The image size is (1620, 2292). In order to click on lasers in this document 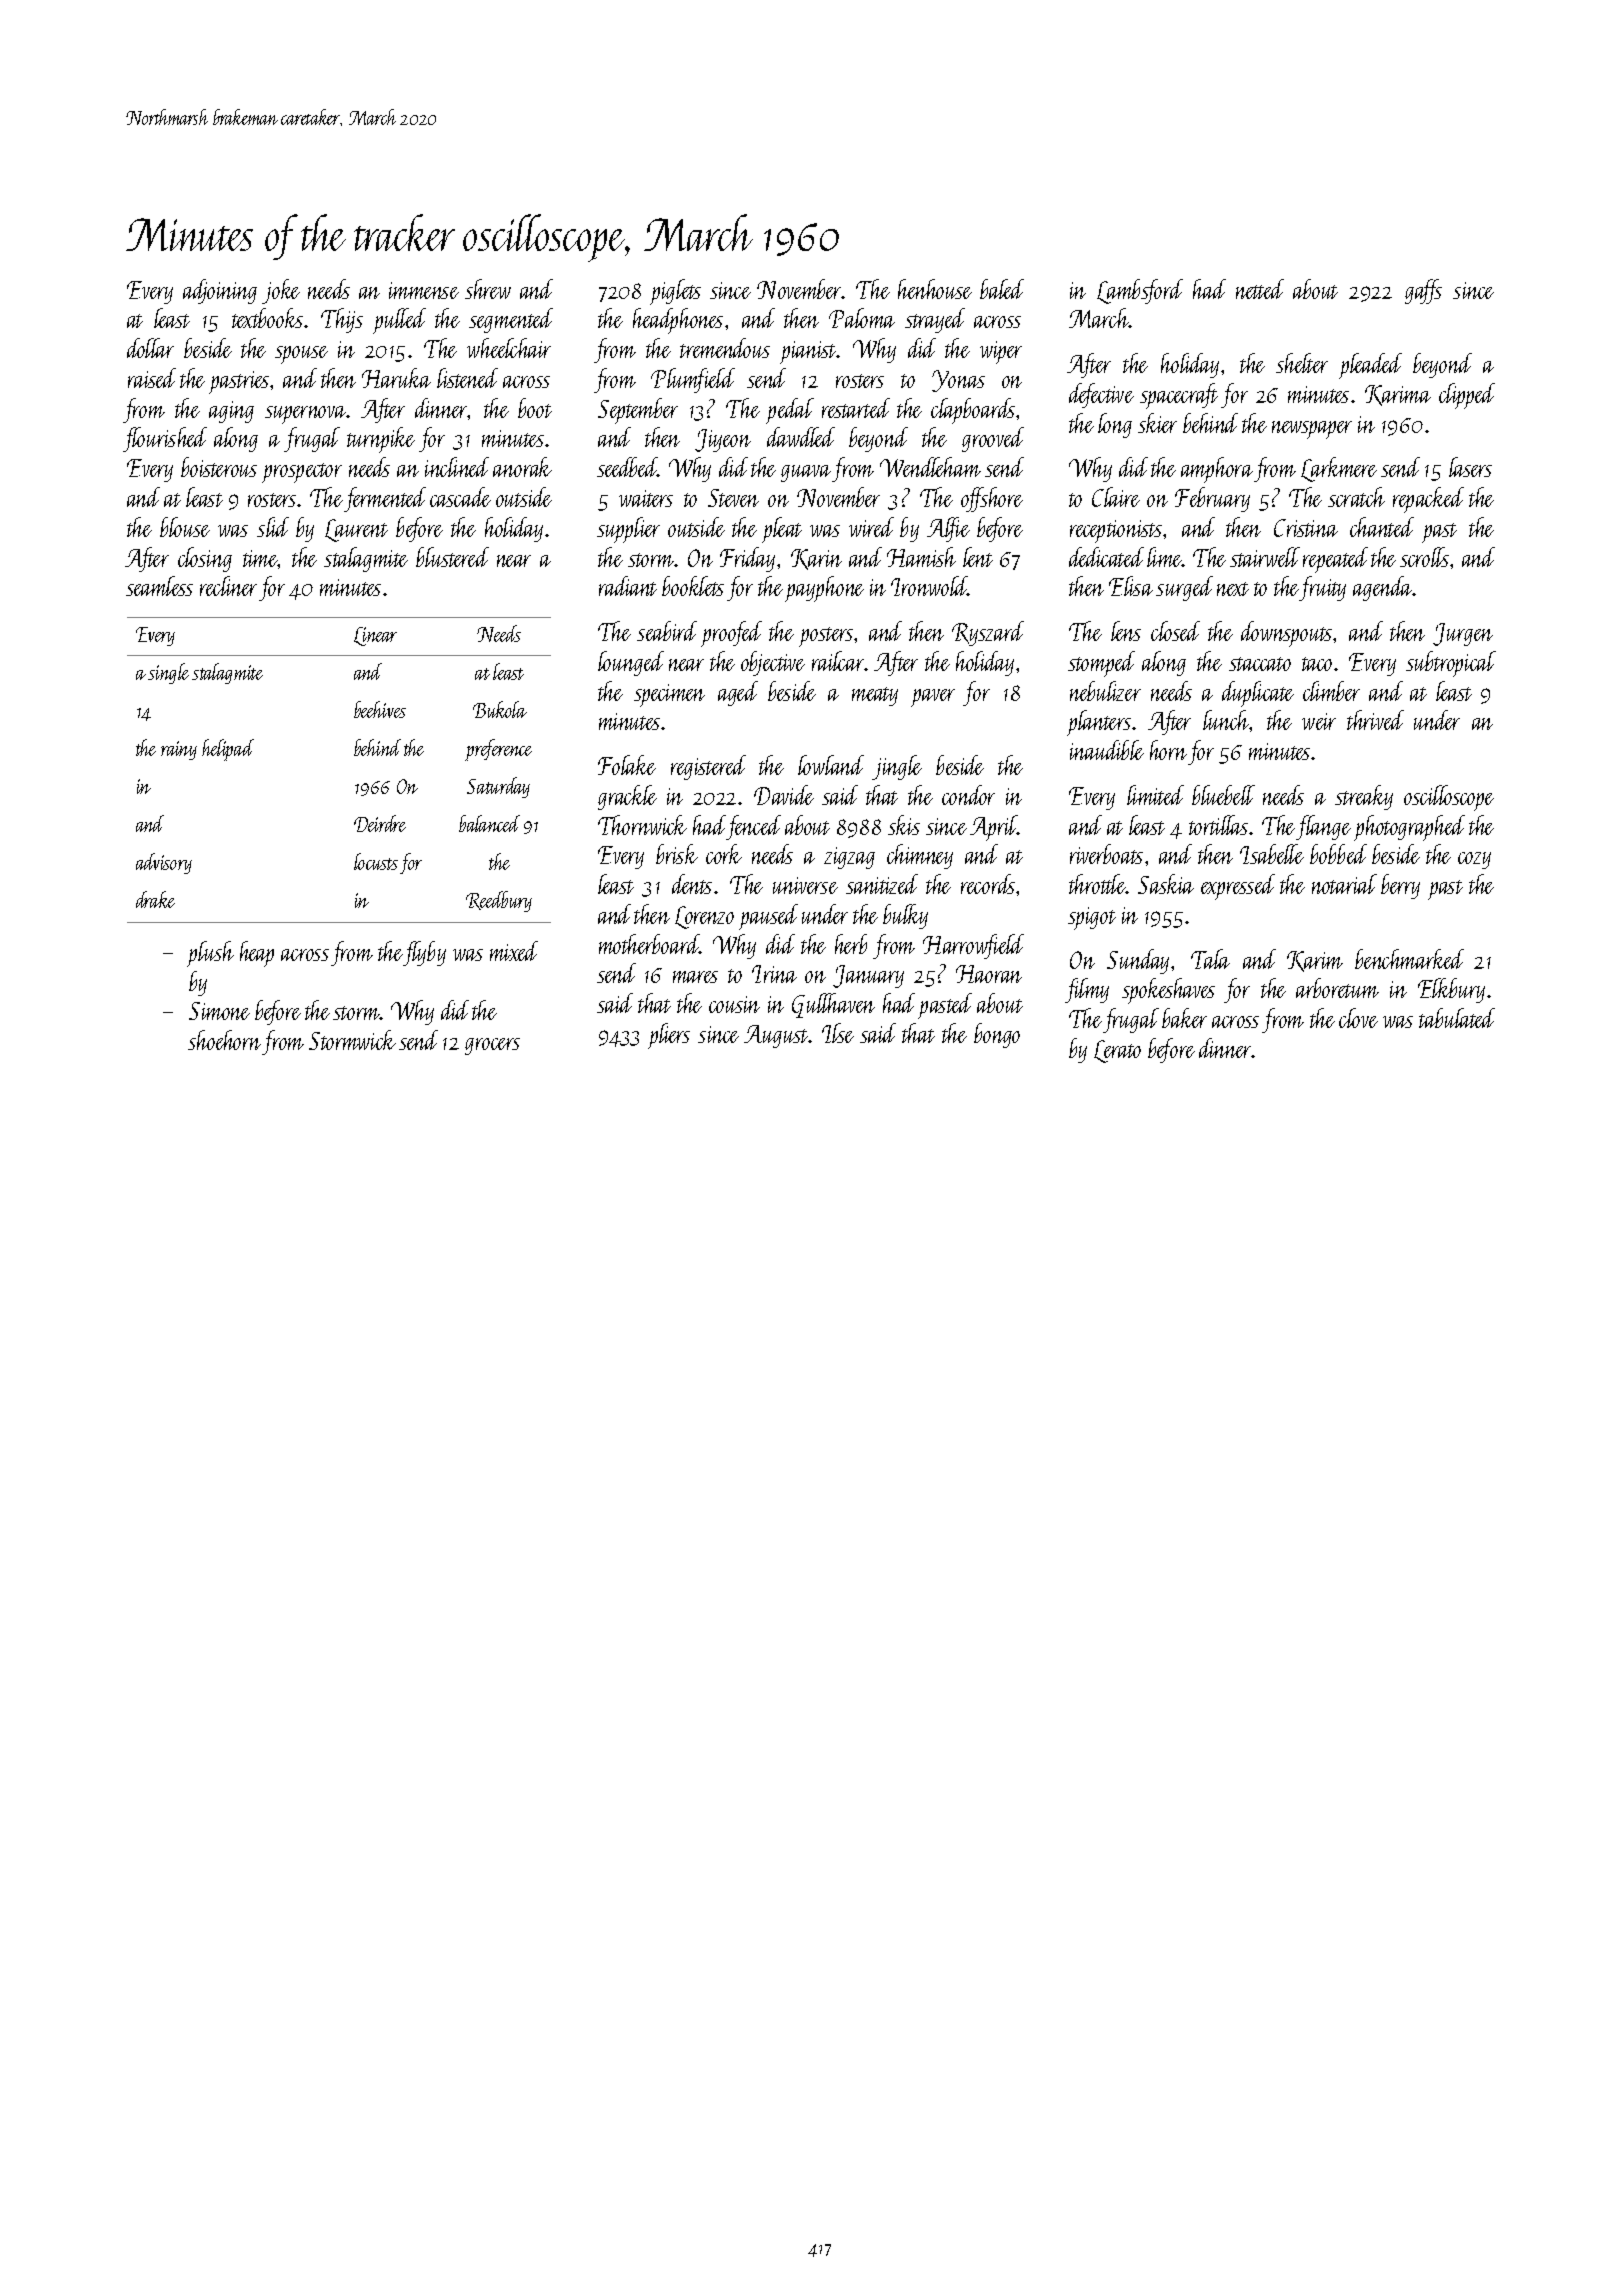, I will do `click(1470, 467)`.
